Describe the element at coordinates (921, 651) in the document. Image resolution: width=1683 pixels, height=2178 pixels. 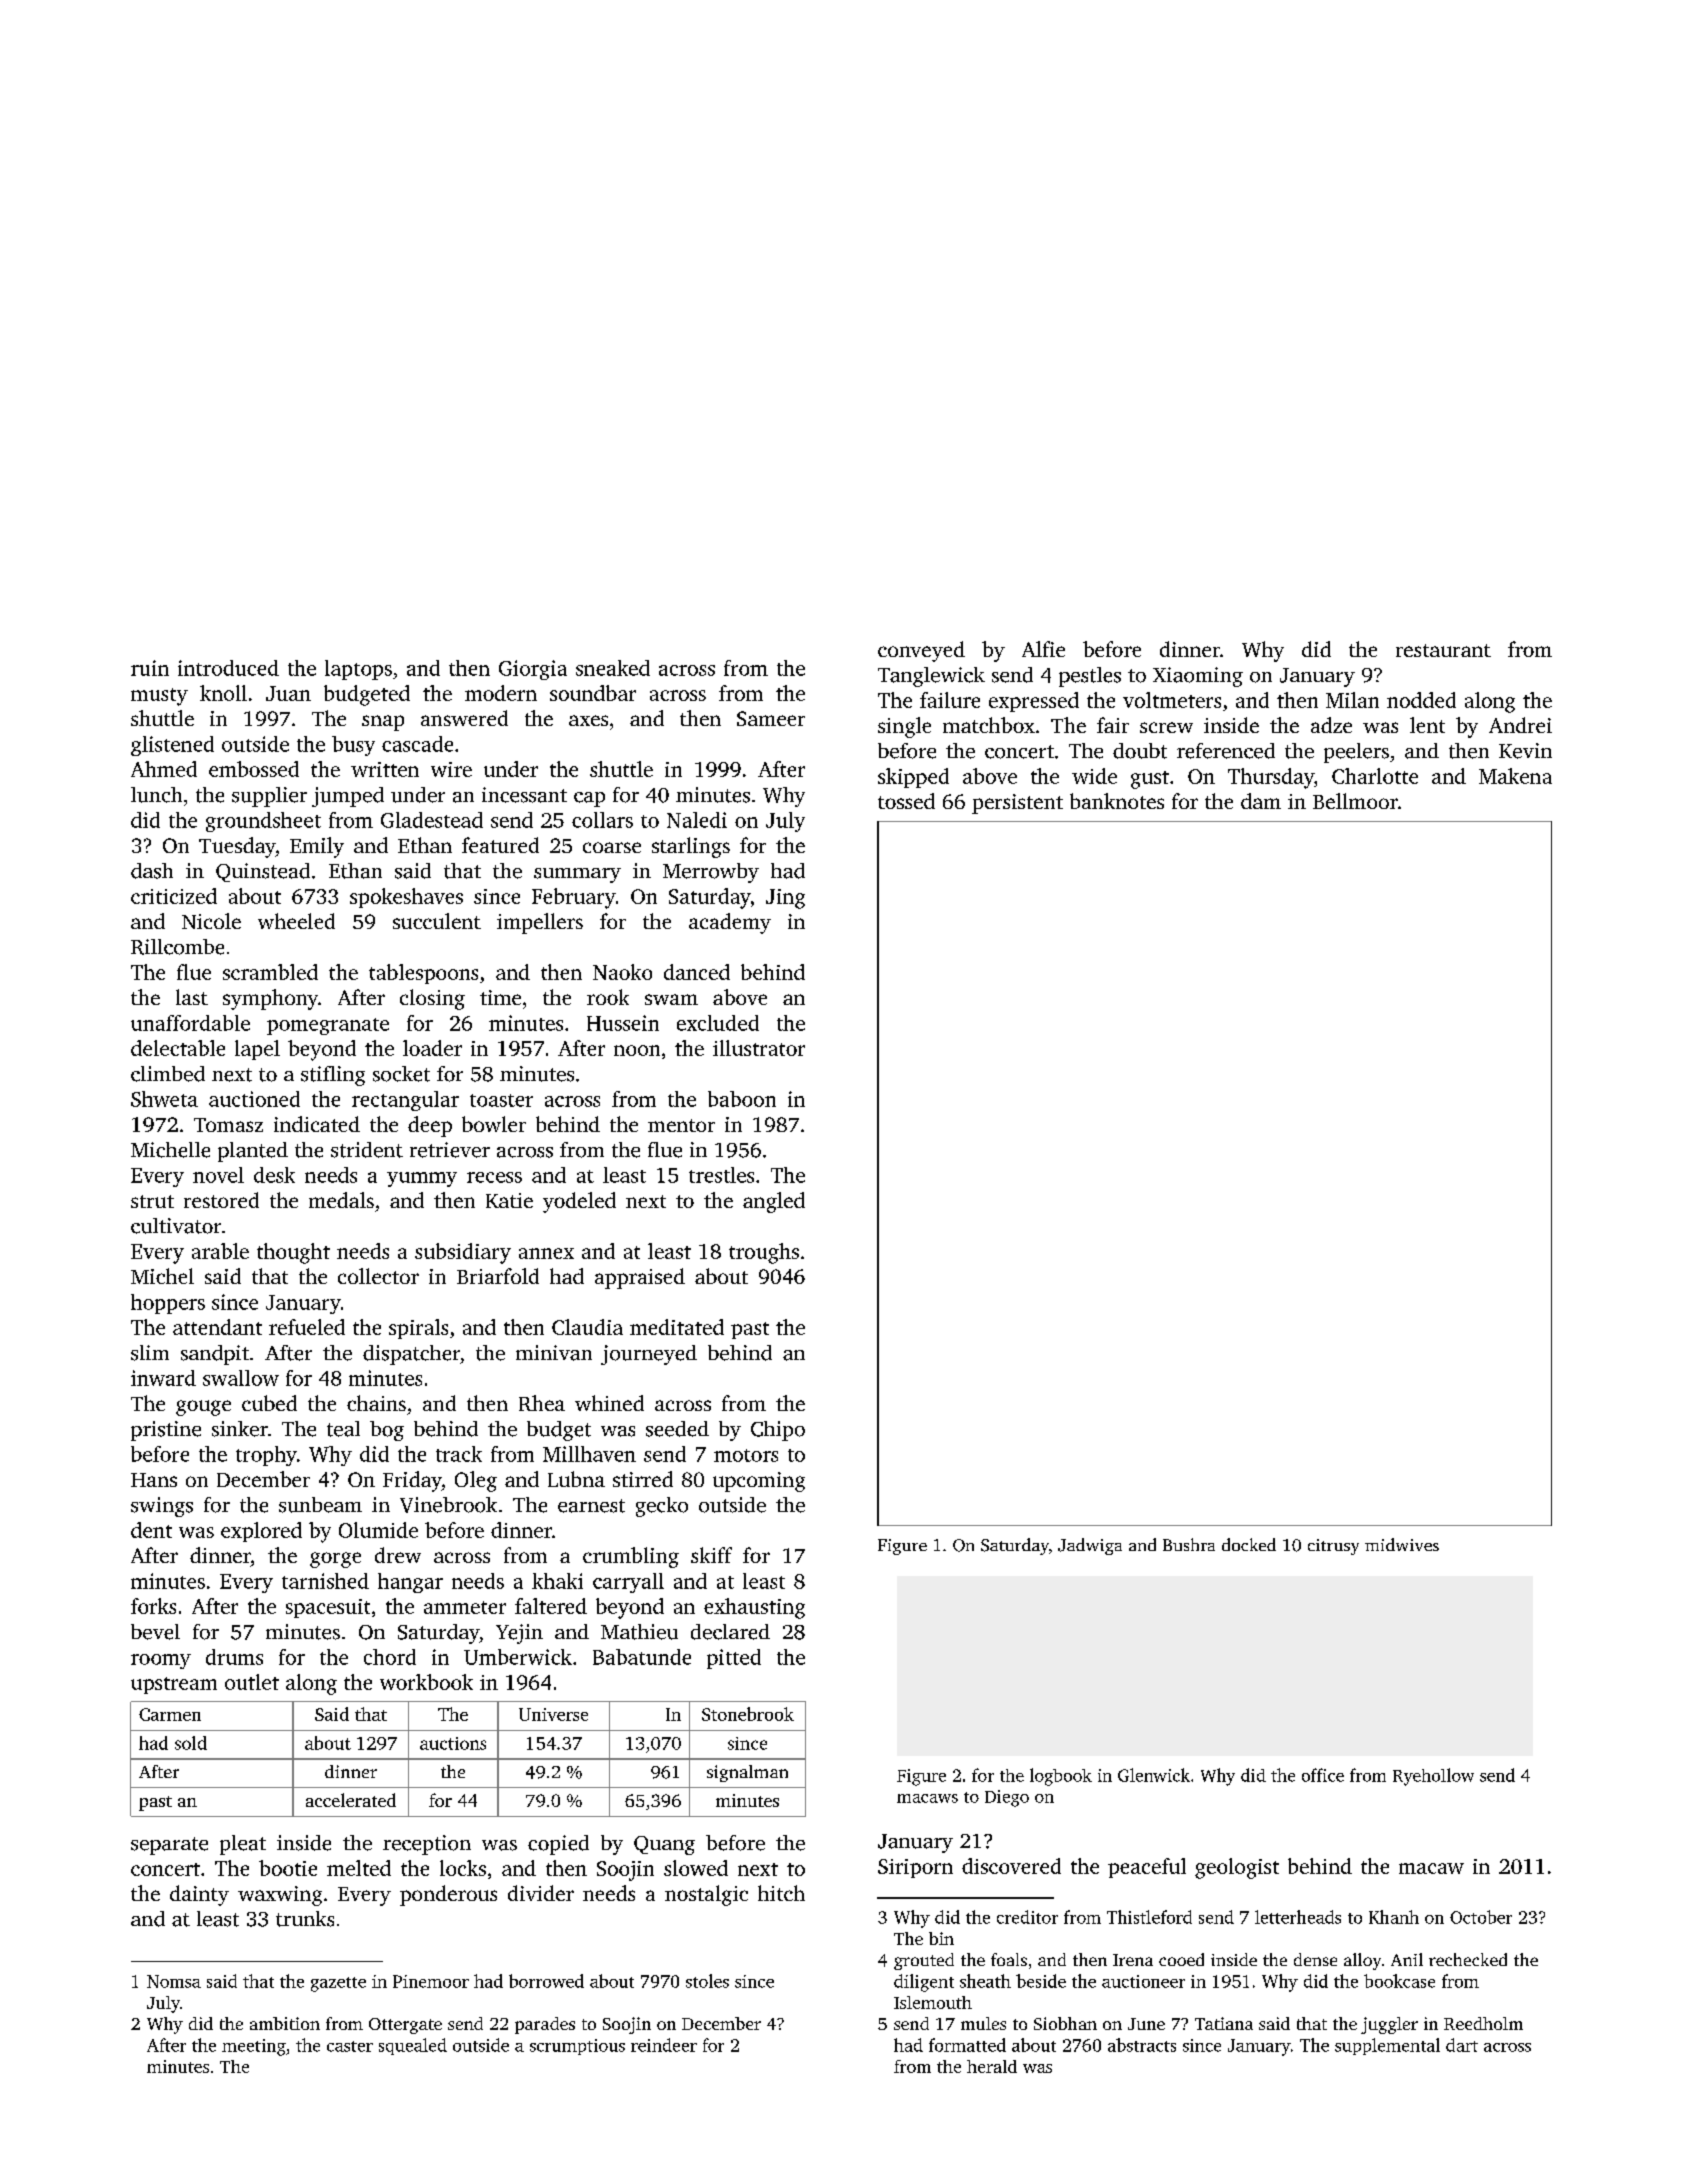
I see `conveyed` at that location.
